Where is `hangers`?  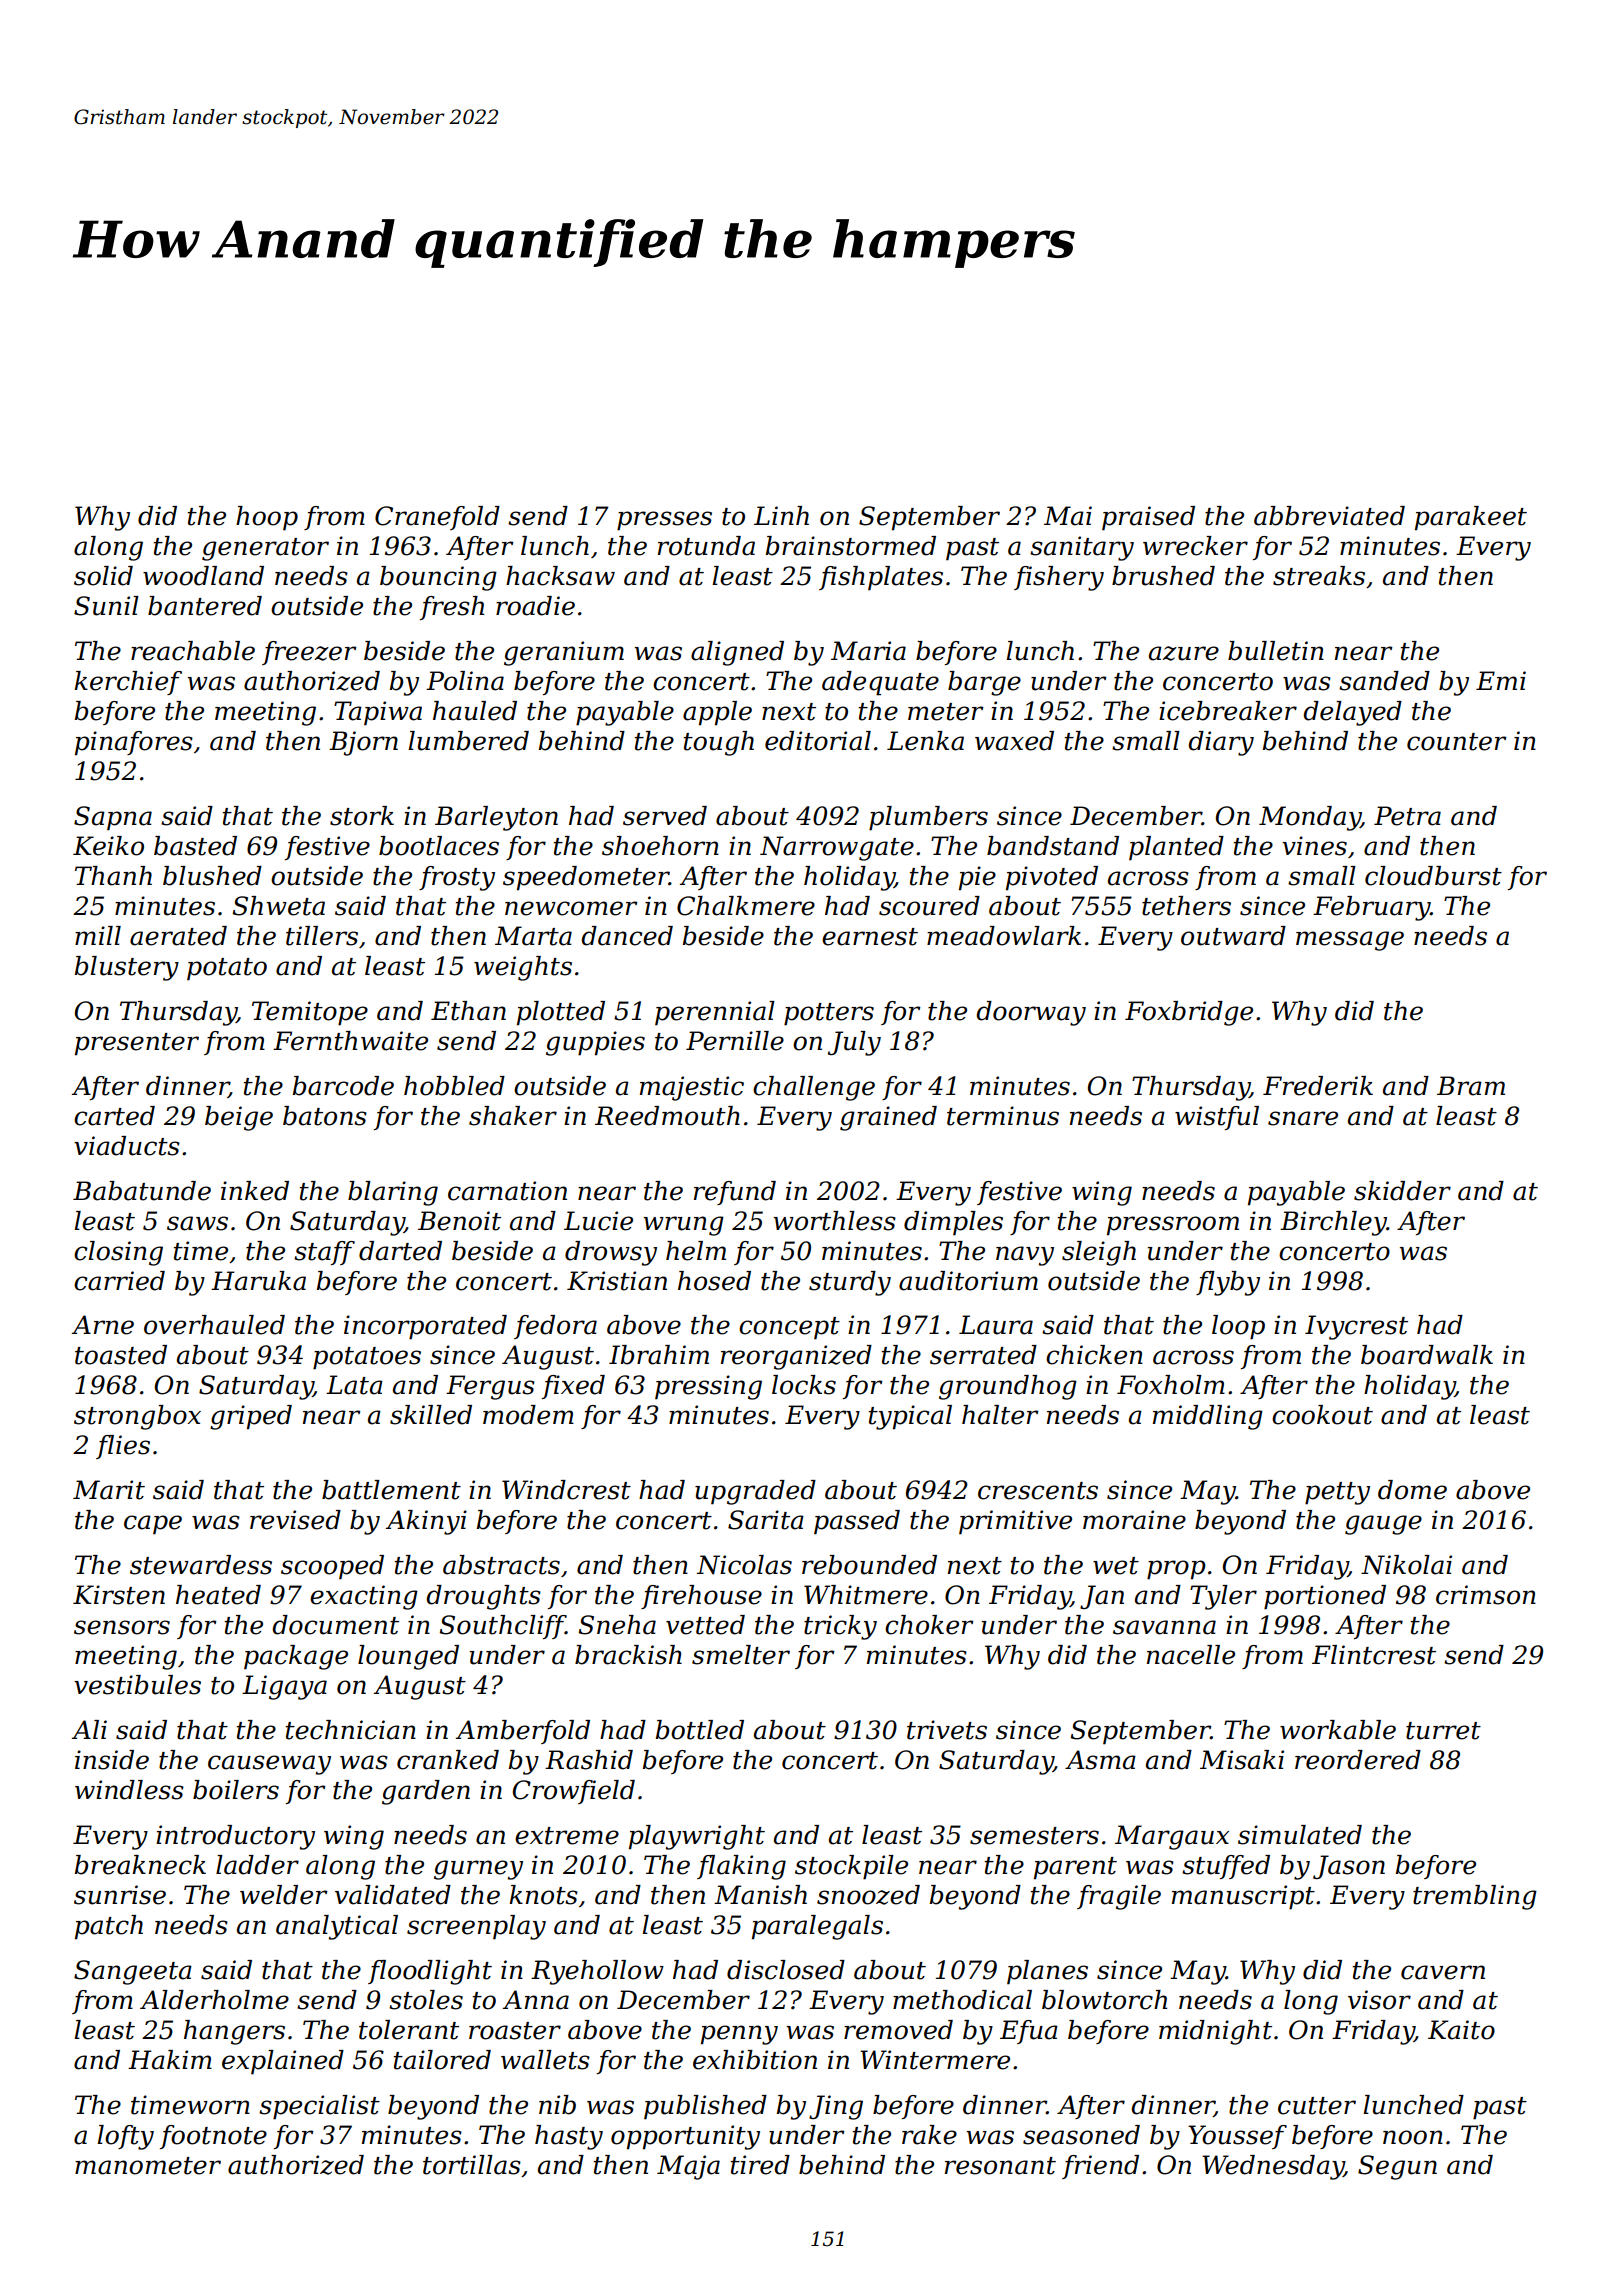 hangers is located at coordinates (234, 2032).
